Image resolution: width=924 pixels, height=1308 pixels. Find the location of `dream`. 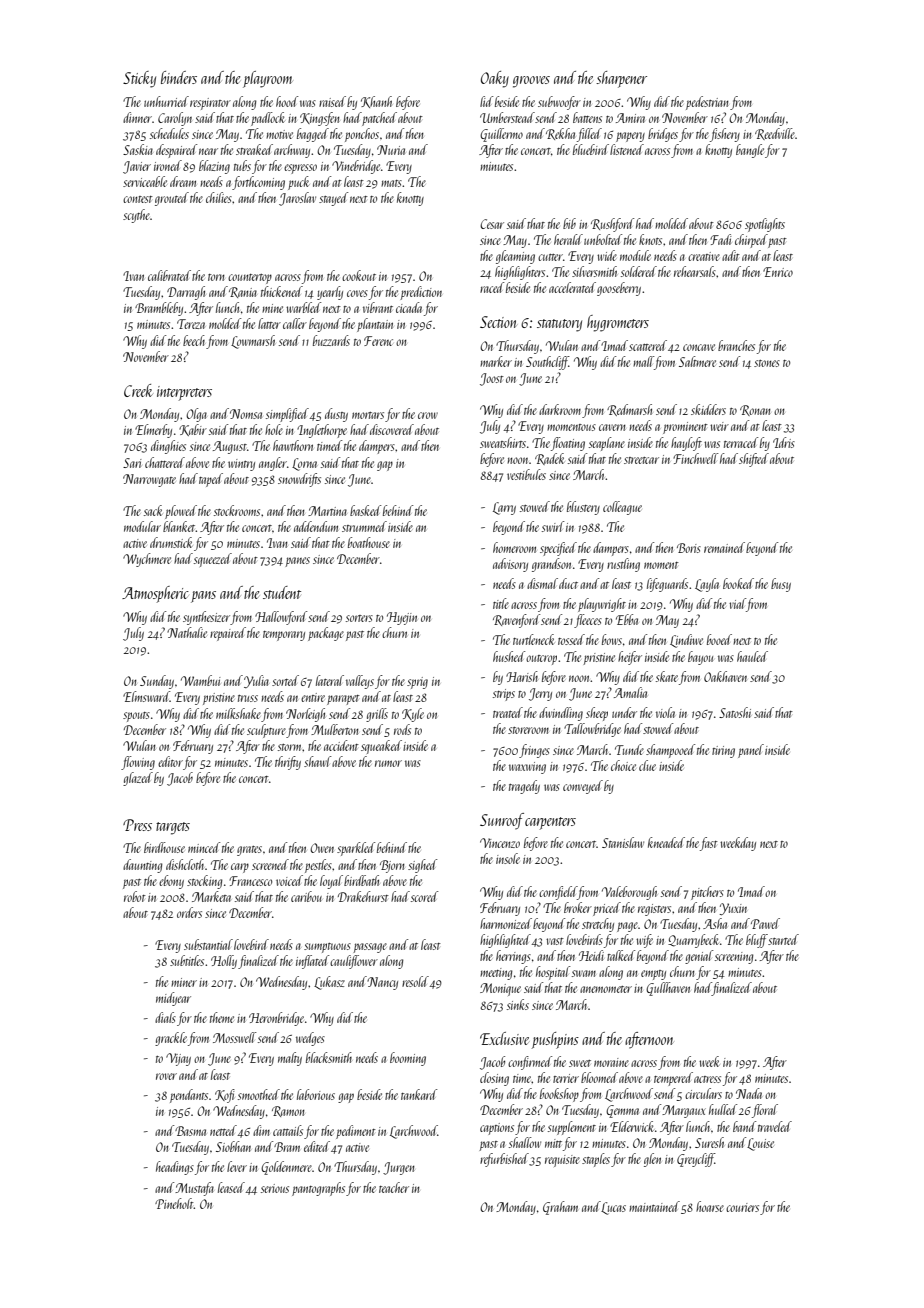

dream is located at coordinates (183, 181).
